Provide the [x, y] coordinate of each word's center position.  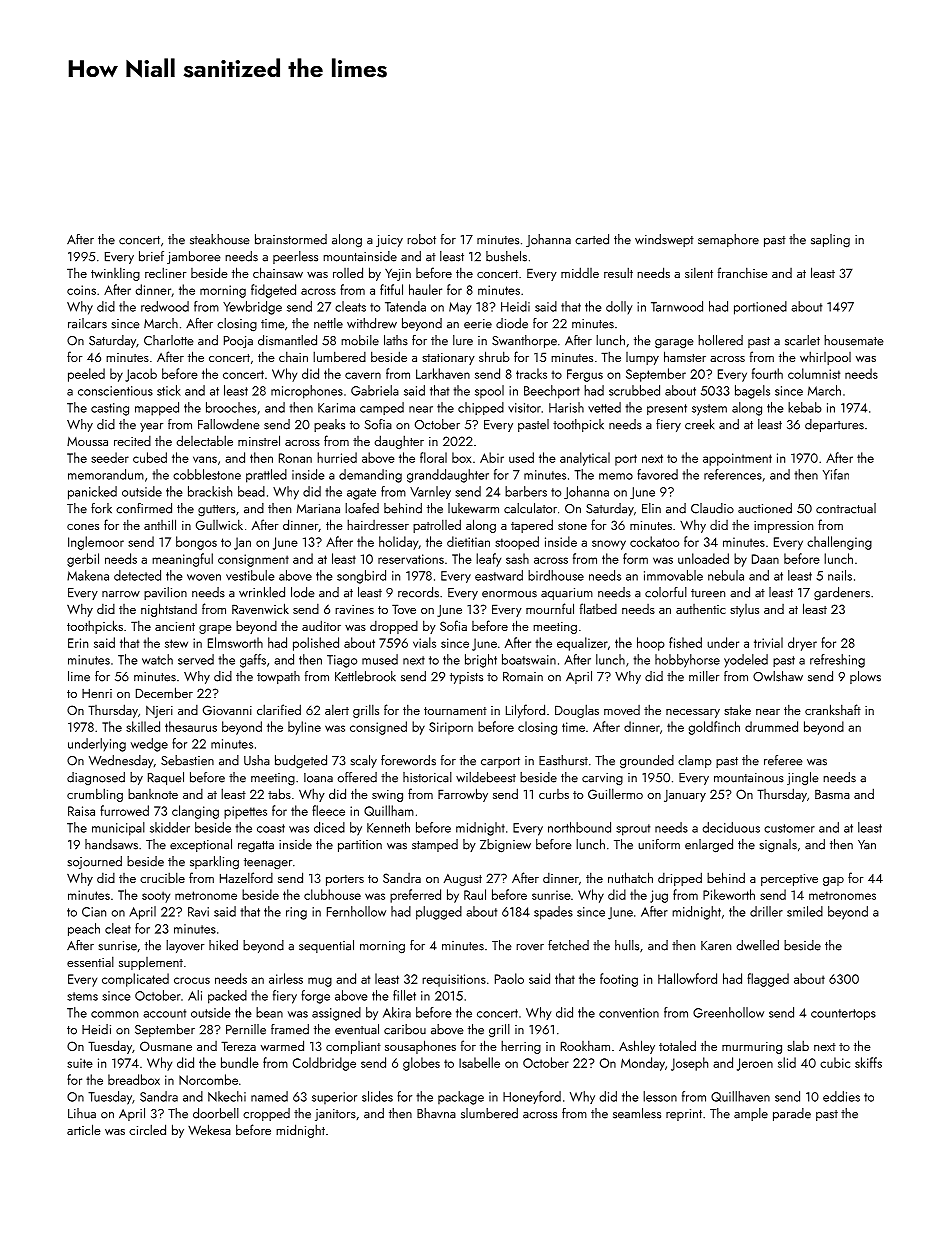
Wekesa [209, 1129]
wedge [149, 745]
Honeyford [532, 1097]
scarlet [802, 340]
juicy [389, 241]
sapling [830, 241]
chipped [481, 408]
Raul [475, 894]
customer [789, 828]
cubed [150, 457]
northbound [579, 827]
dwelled [758, 945]
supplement [151, 963]
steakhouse [220, 239]
